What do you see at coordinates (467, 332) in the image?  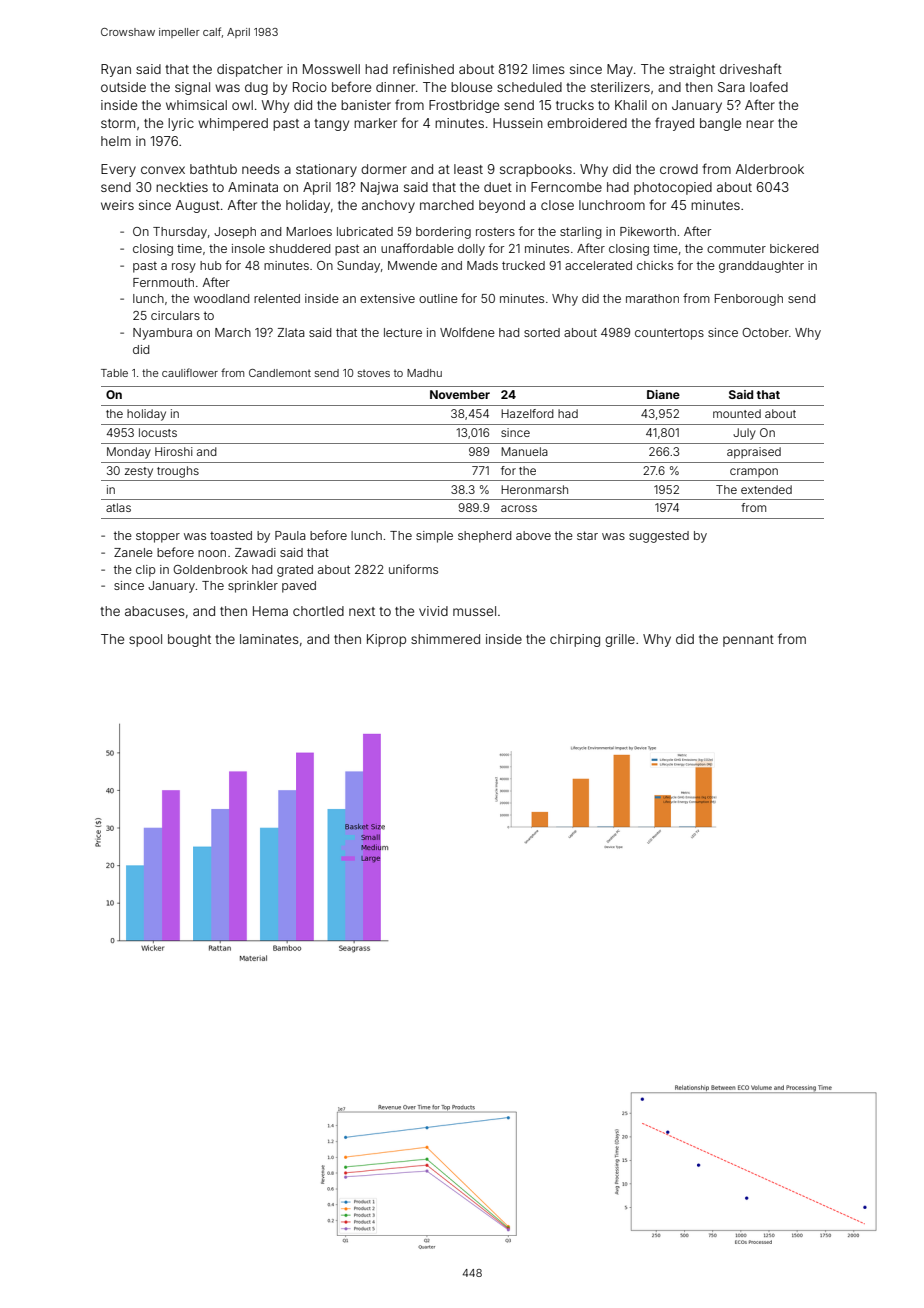 I see `Wolfdene` at bounding box center [467, 332].
